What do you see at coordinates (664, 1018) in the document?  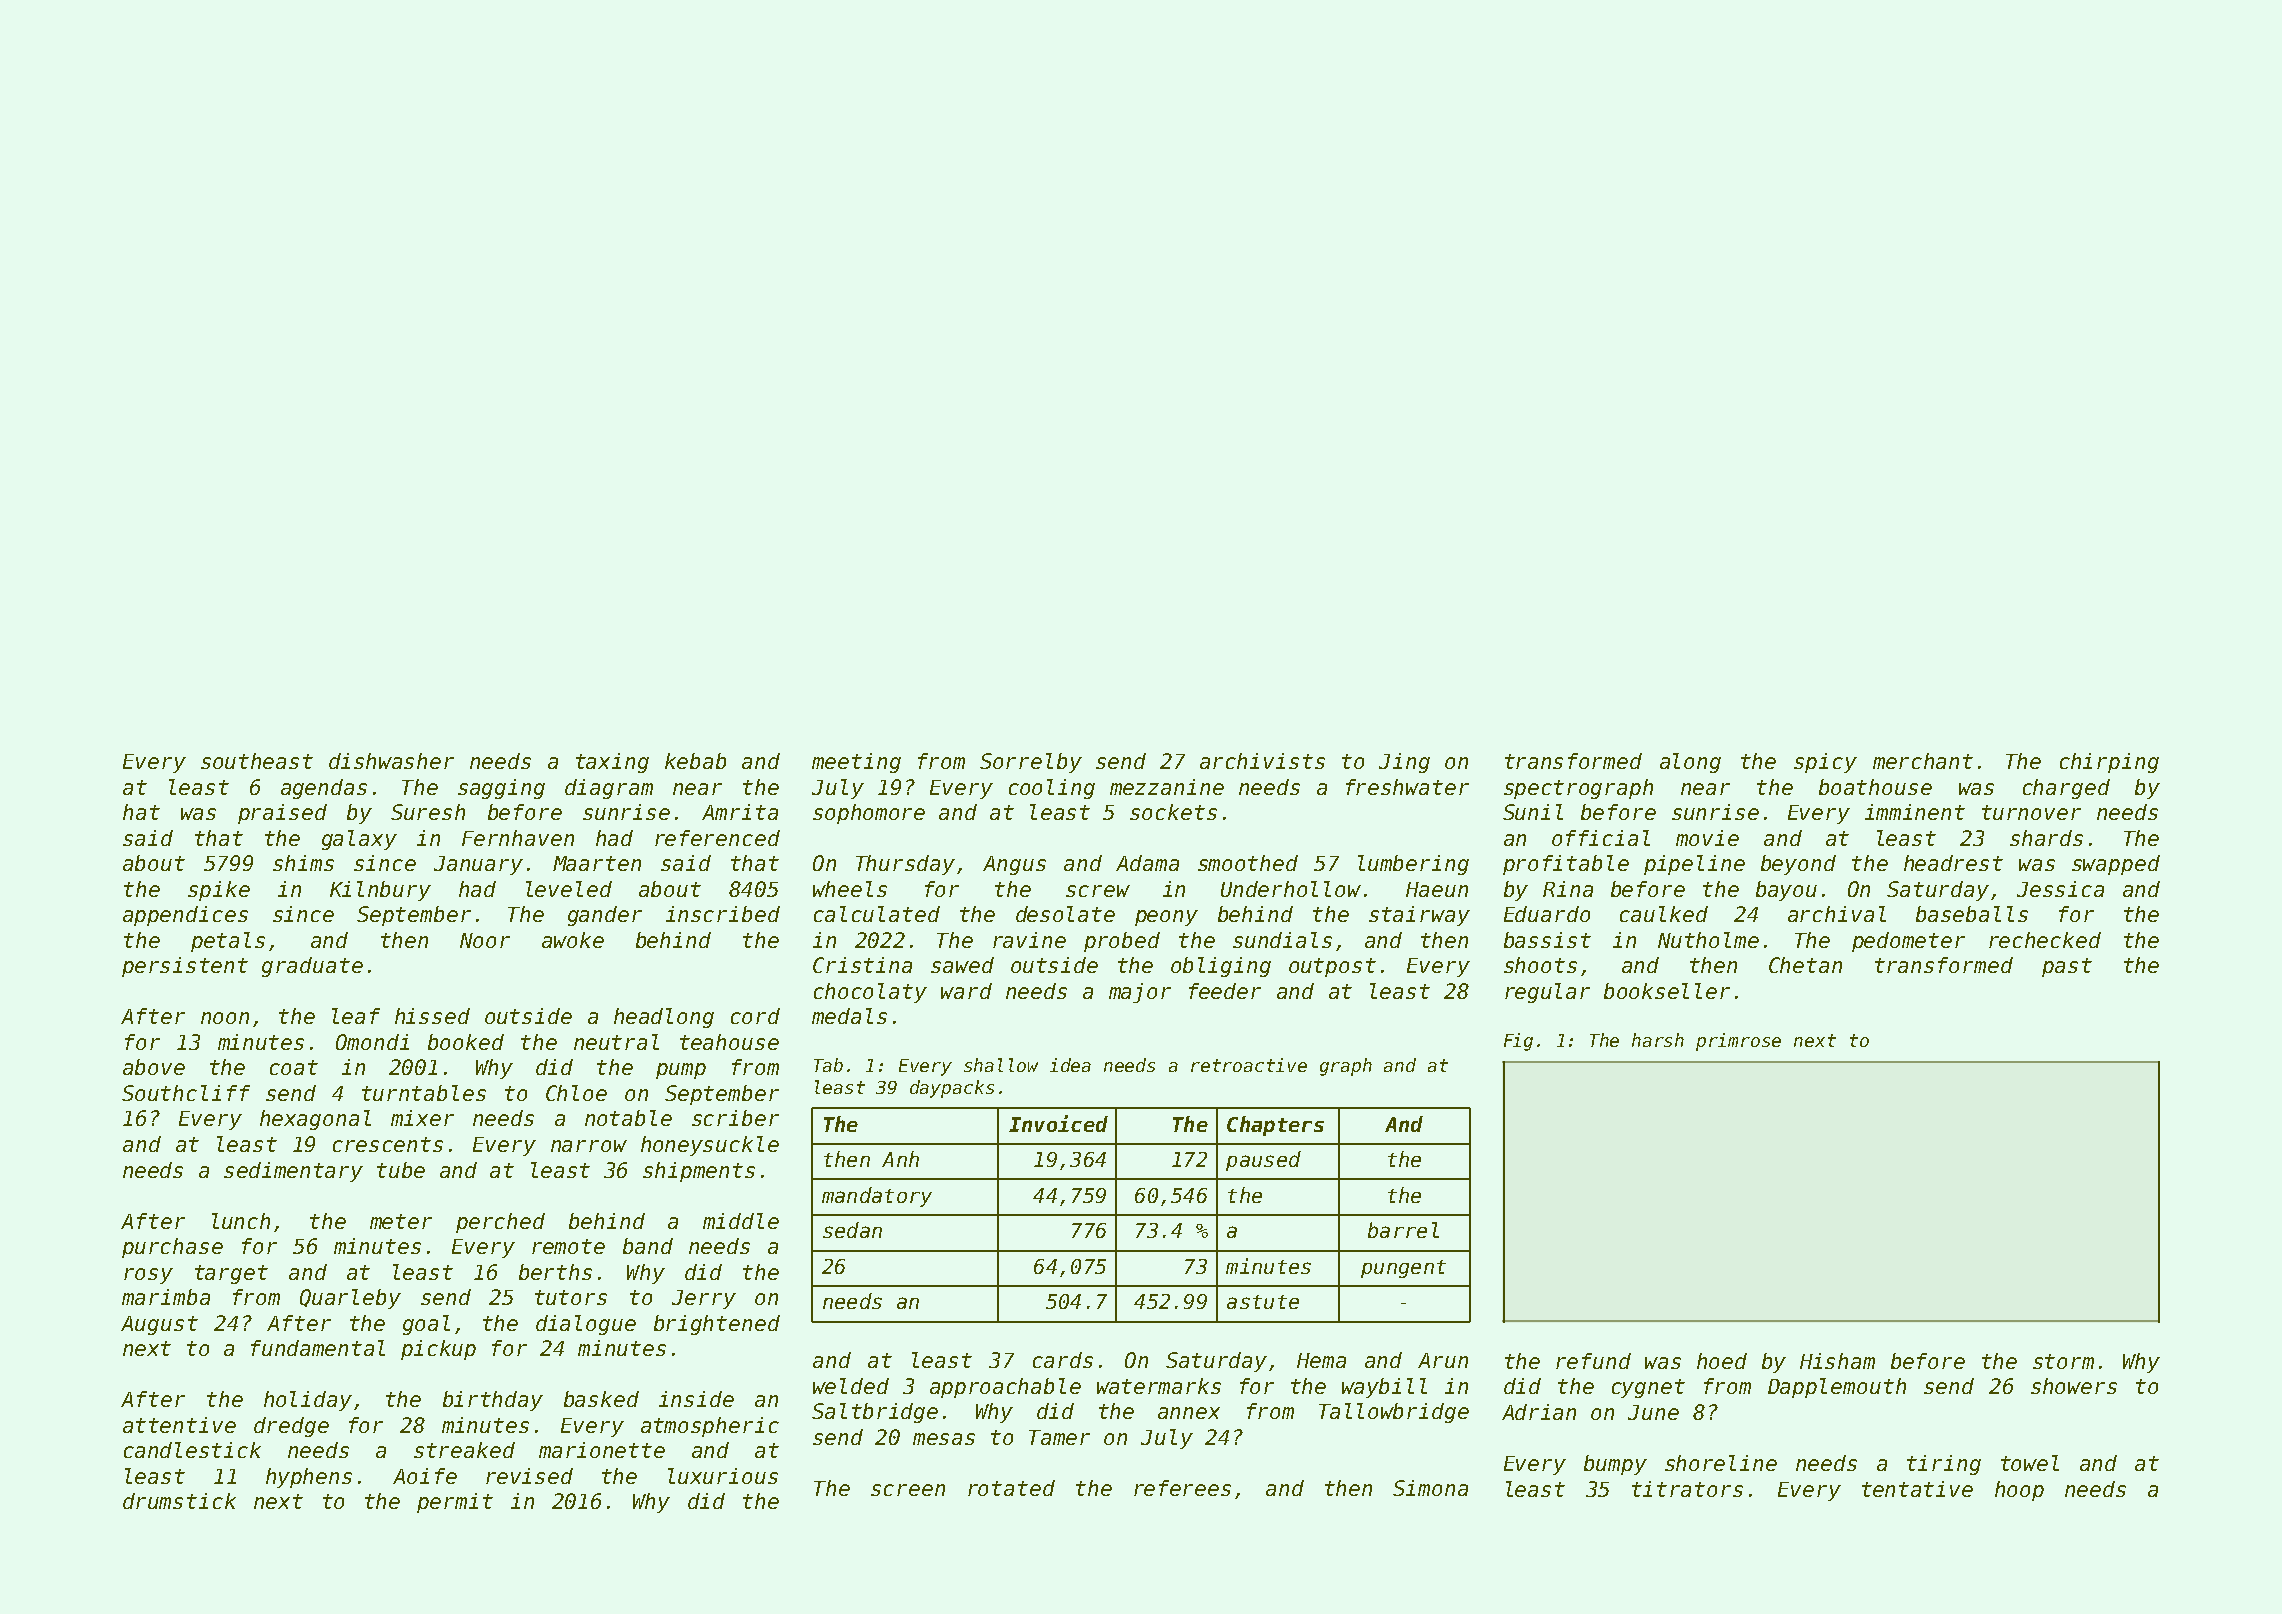 I see `headlong` at bounding box center [664, 1018].
